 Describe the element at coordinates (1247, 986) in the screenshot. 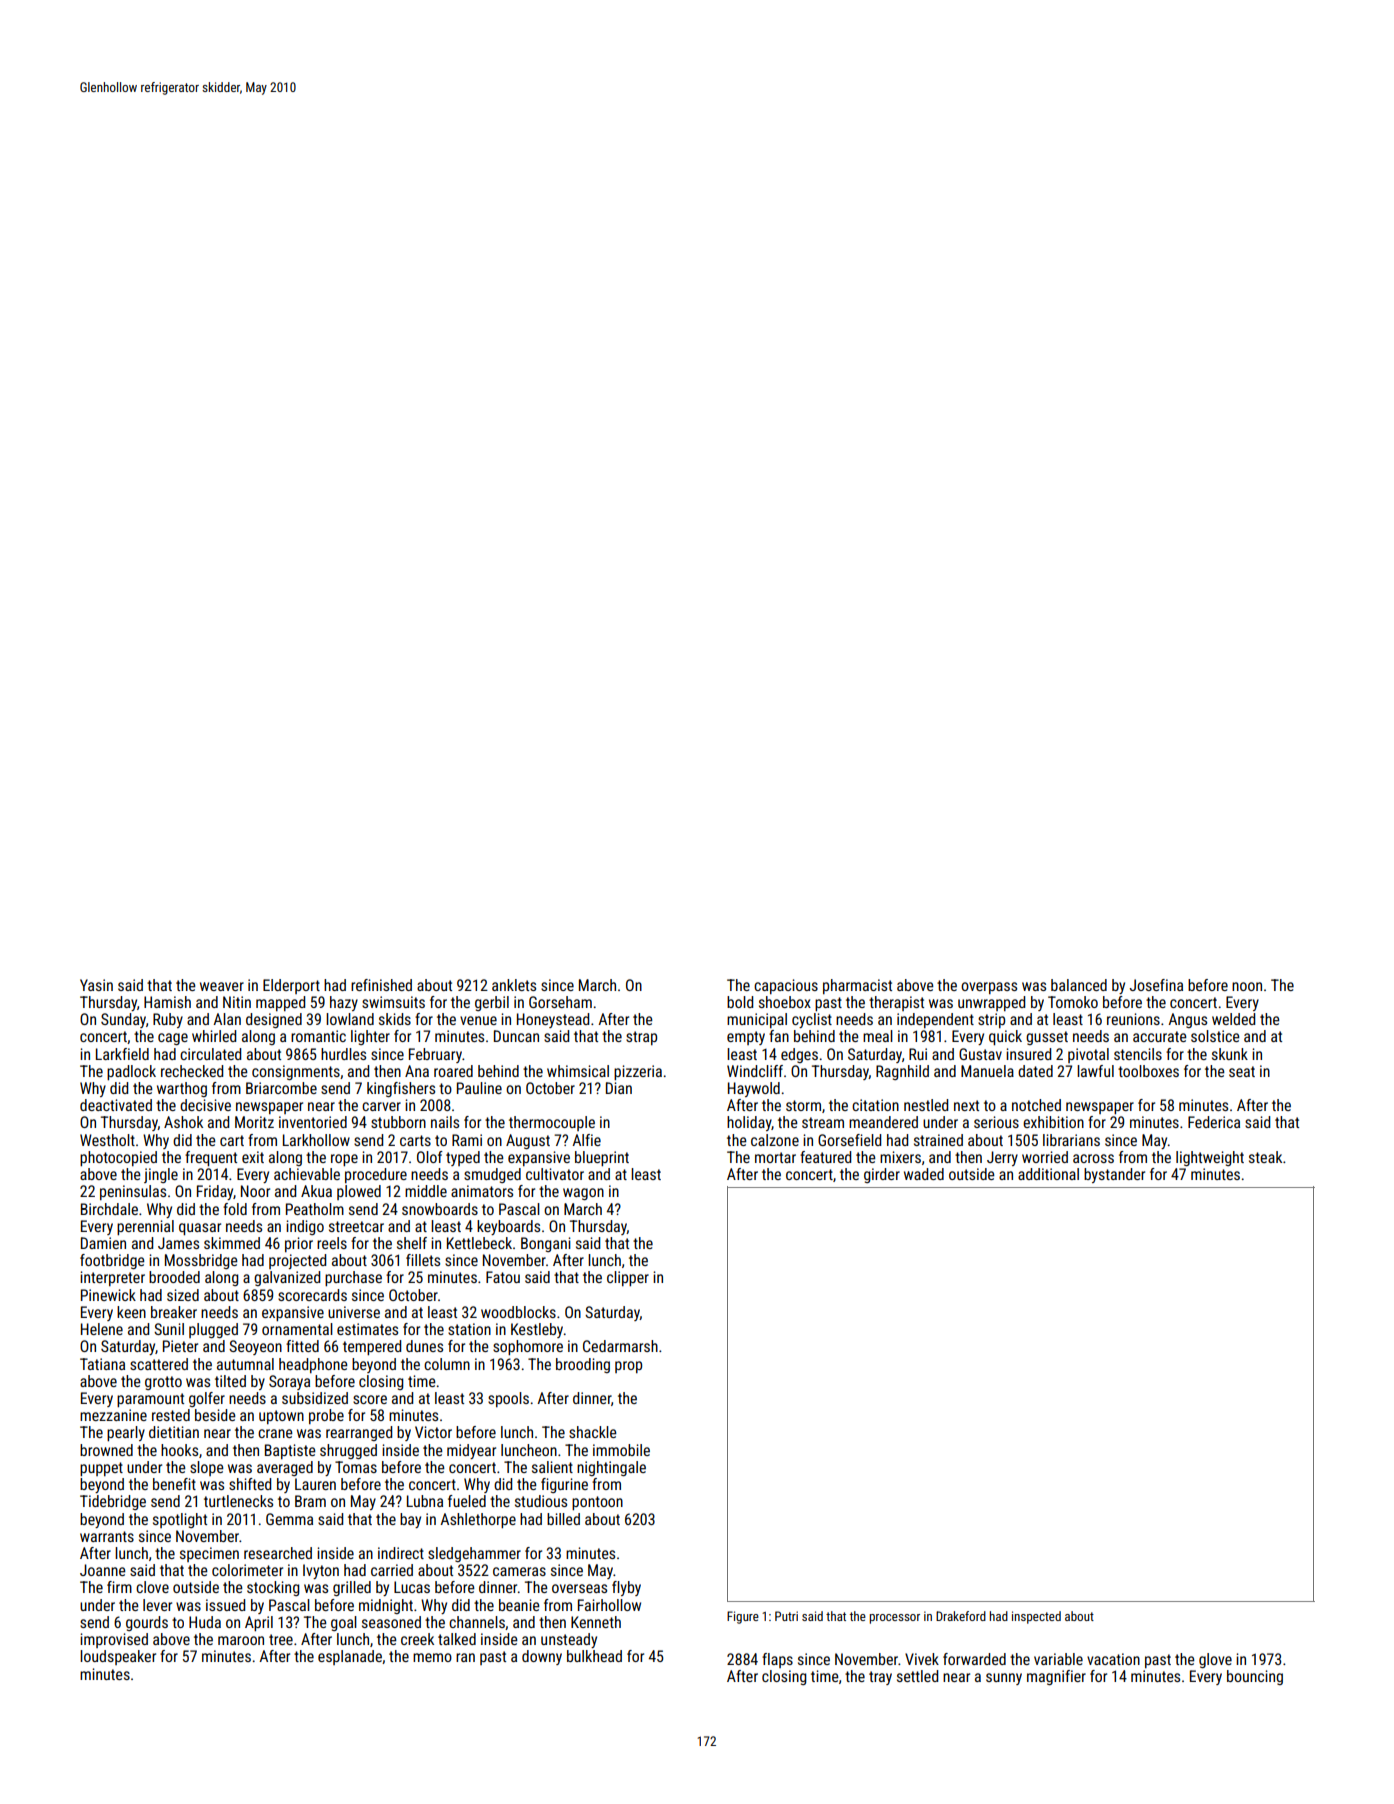

I see `noon` at that location.
